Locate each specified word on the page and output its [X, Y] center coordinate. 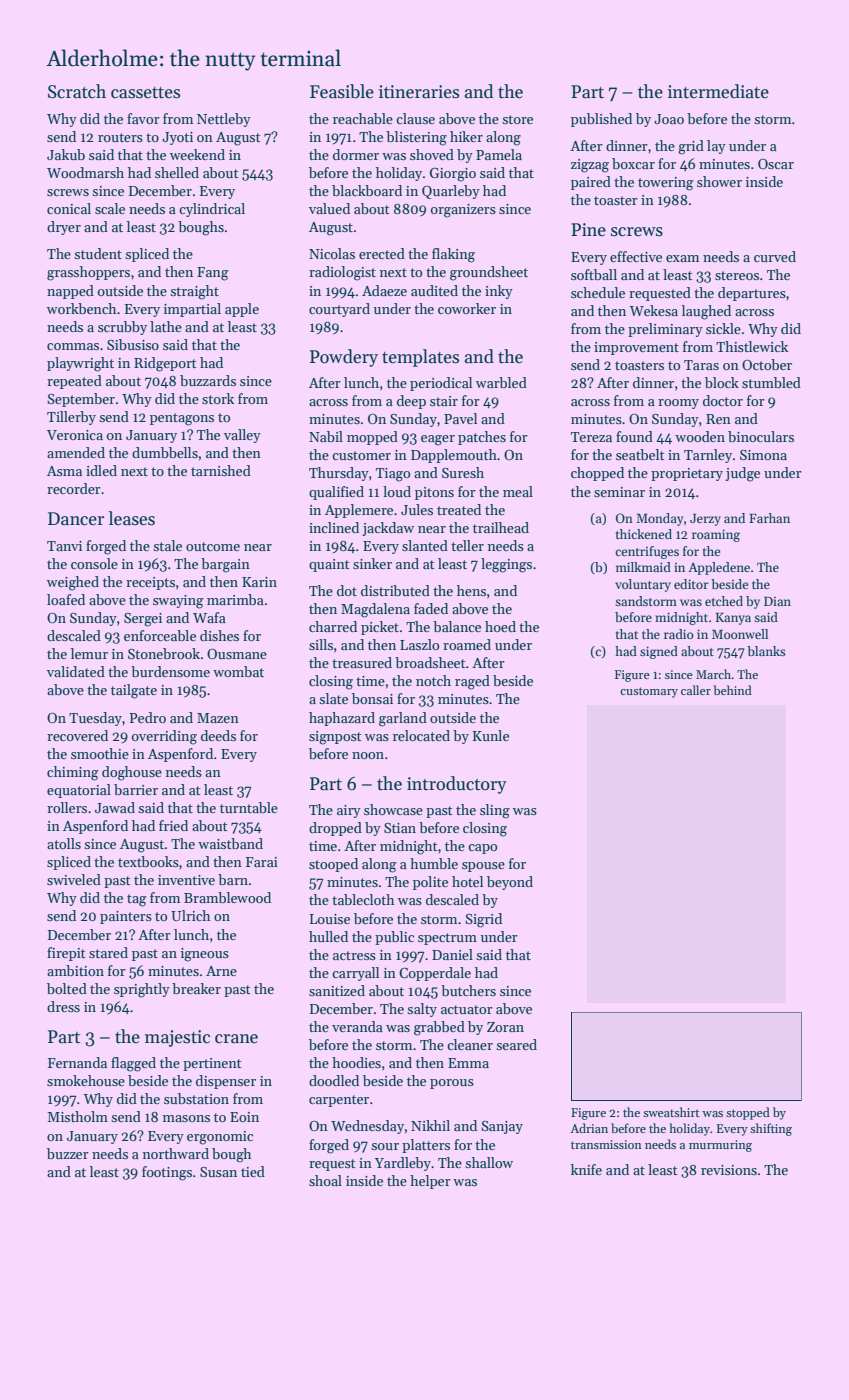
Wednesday [367, 1127]
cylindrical [212, 210]
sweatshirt [671, 1112]
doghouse [132, 773]
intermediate [718, 91]
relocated [421, 735]
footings [167, 1173]
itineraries [419, 92]
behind [732, 690]
